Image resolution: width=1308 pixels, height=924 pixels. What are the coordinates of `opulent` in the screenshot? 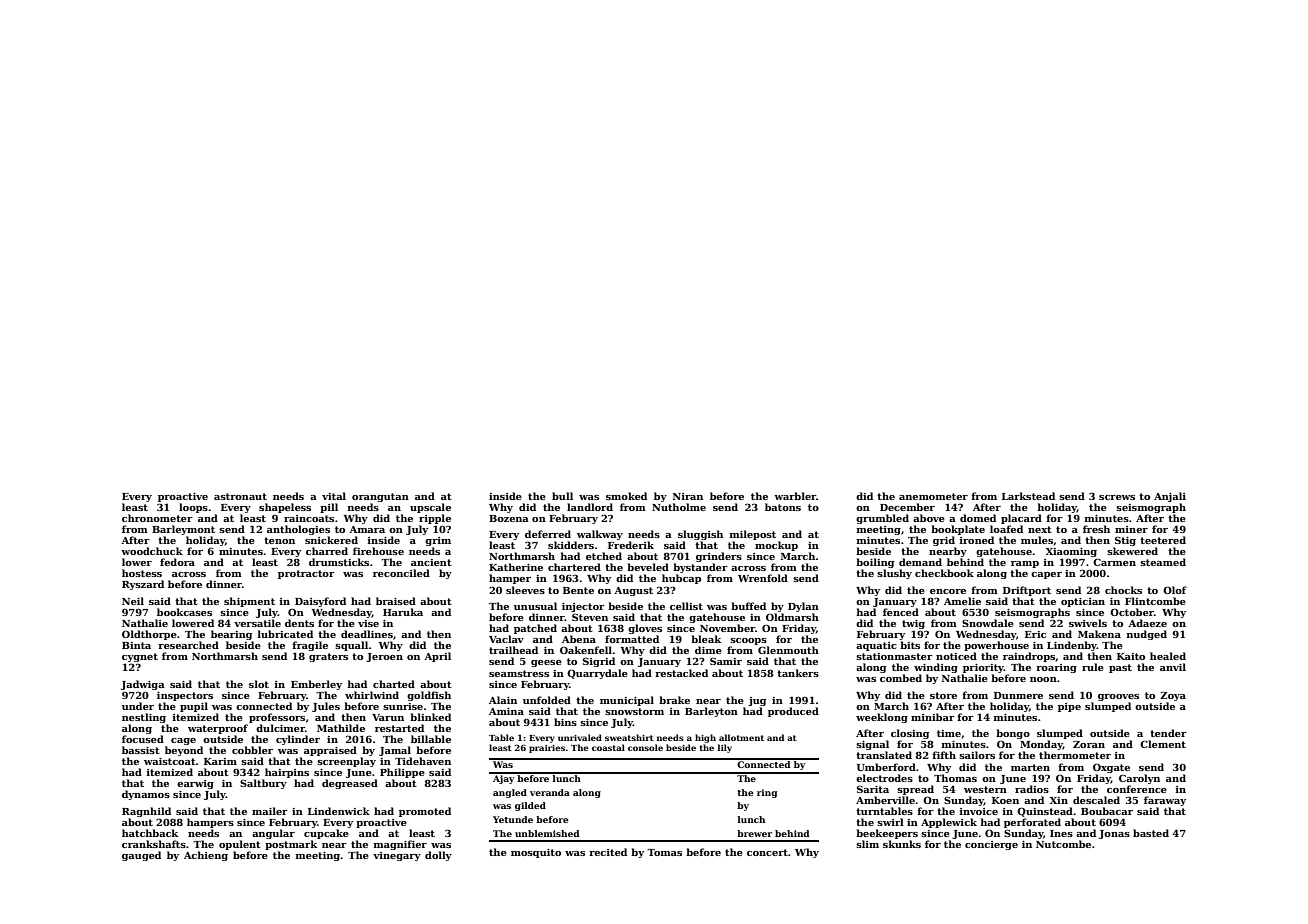 It's located at (240, 845).
